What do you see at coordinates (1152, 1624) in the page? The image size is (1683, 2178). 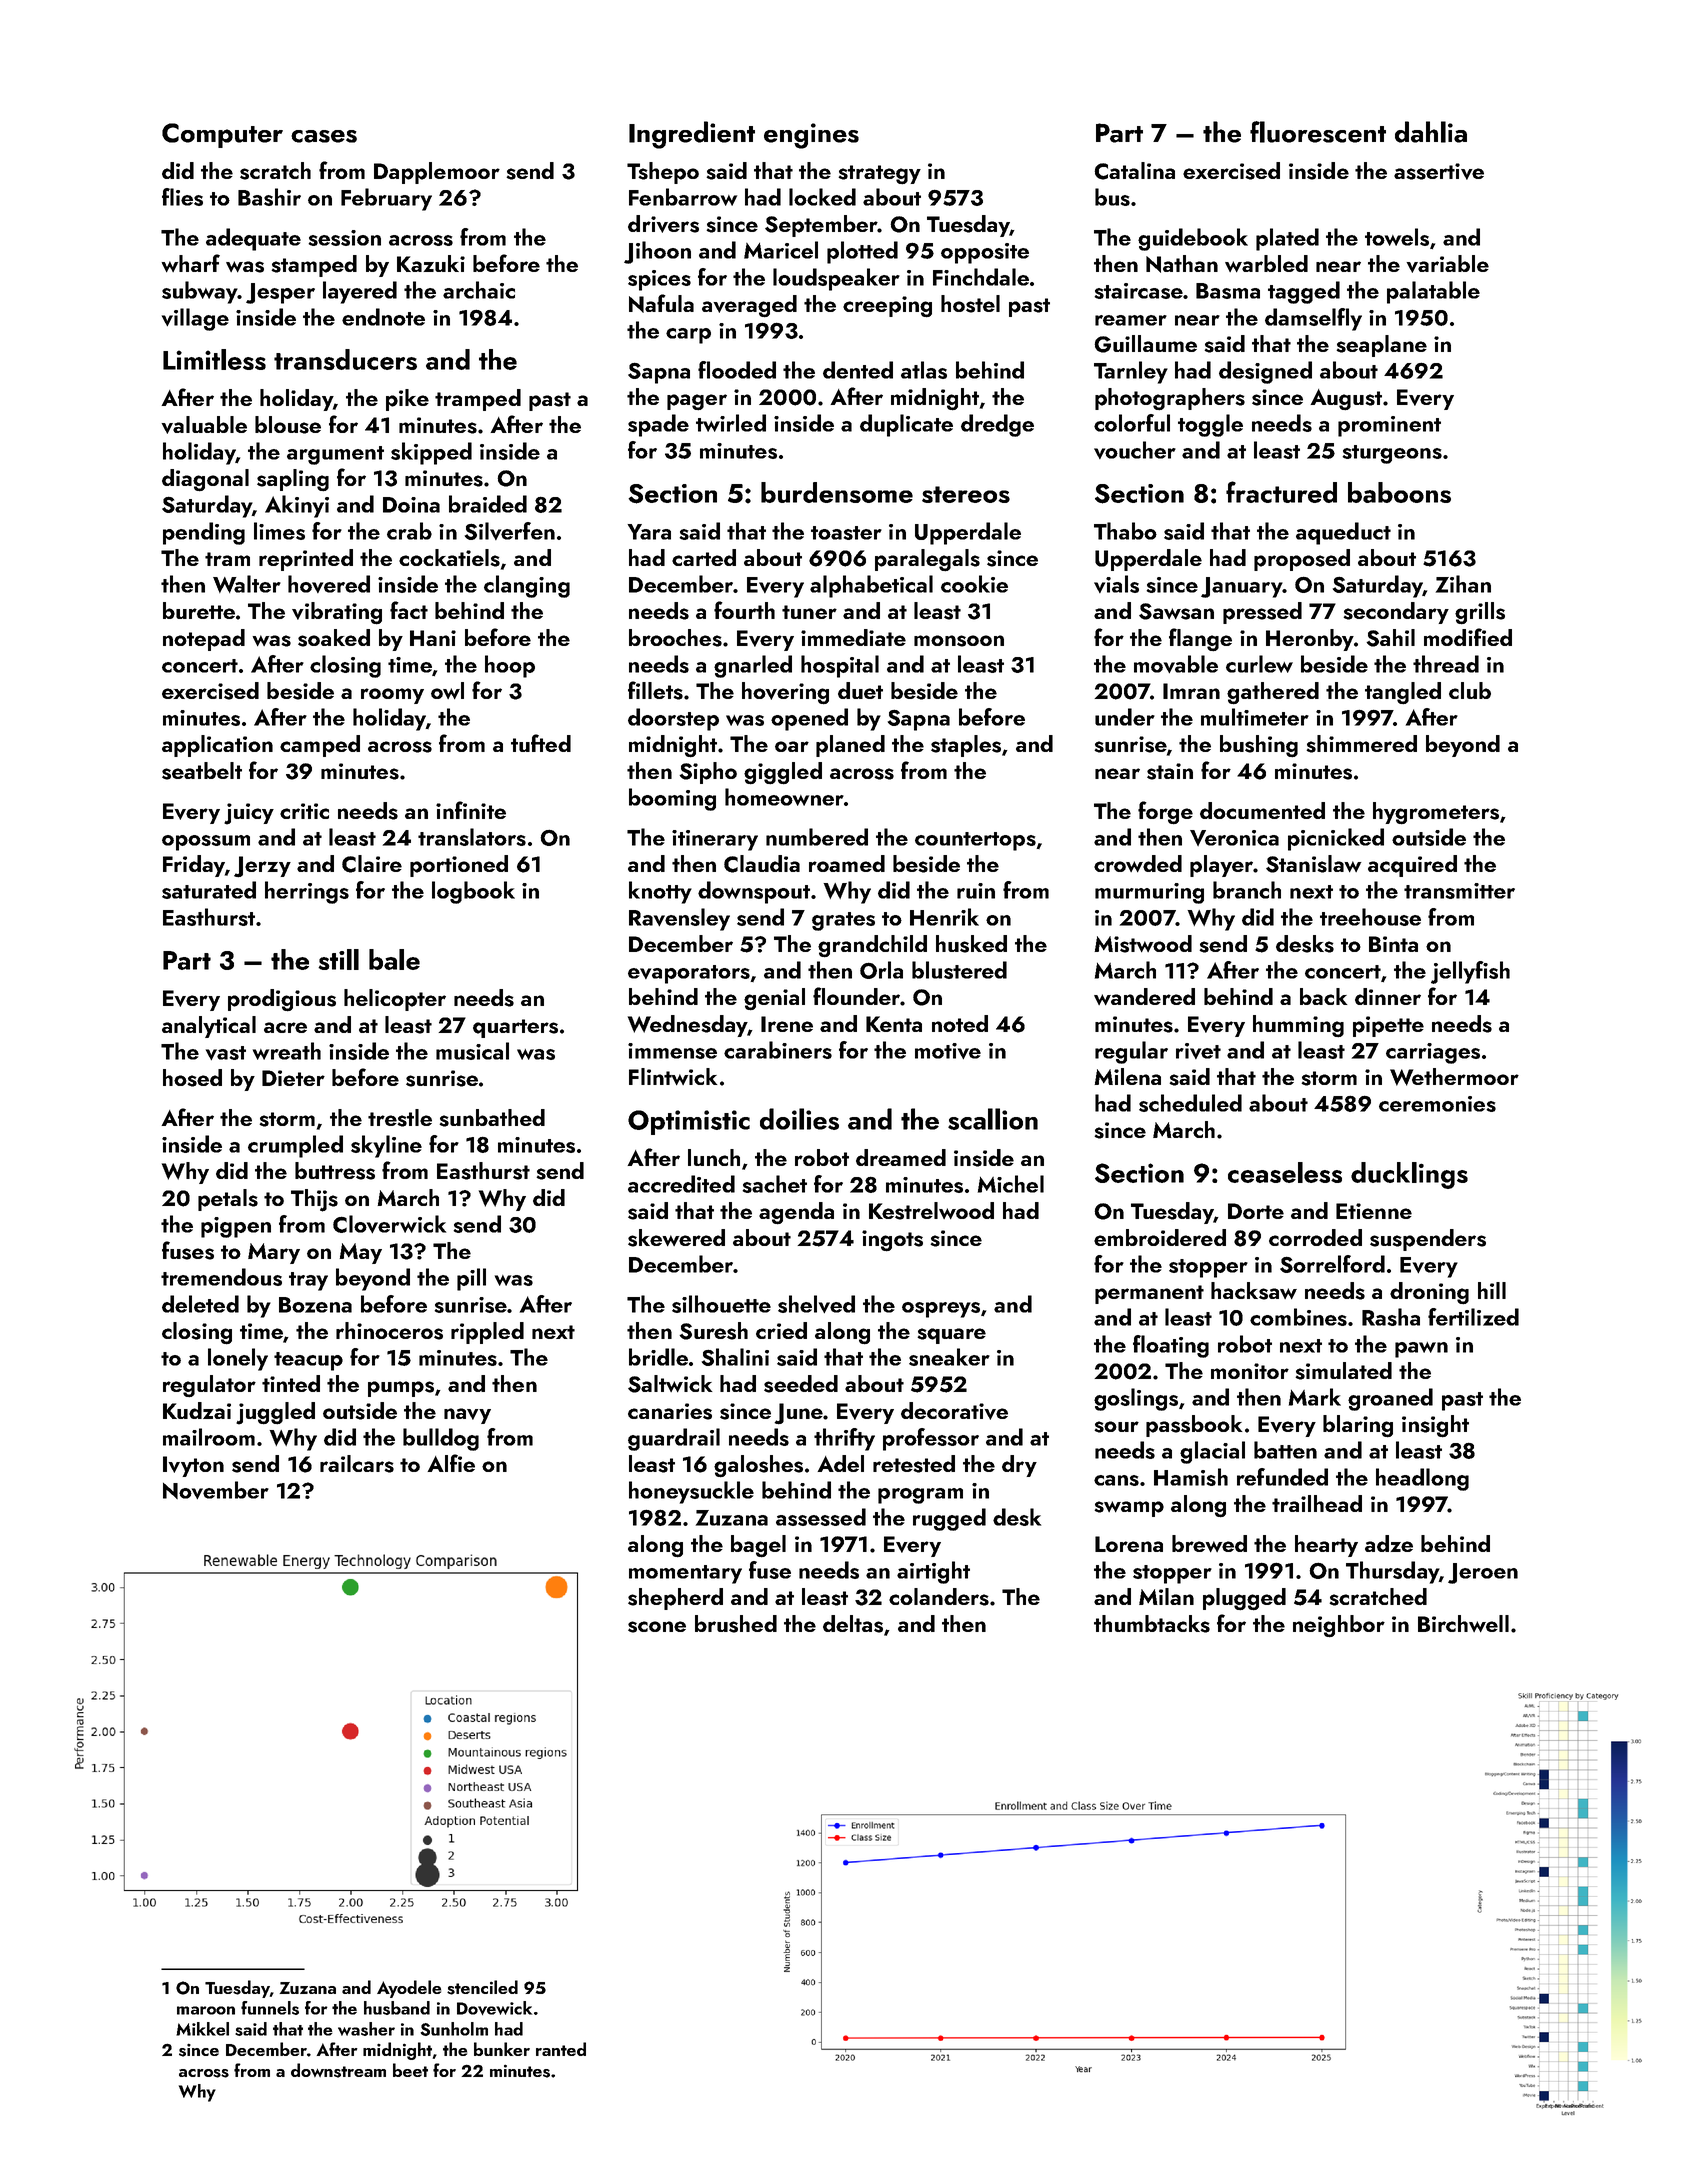 I see `thumbtacks` at bounding box center [1152, 1624].
